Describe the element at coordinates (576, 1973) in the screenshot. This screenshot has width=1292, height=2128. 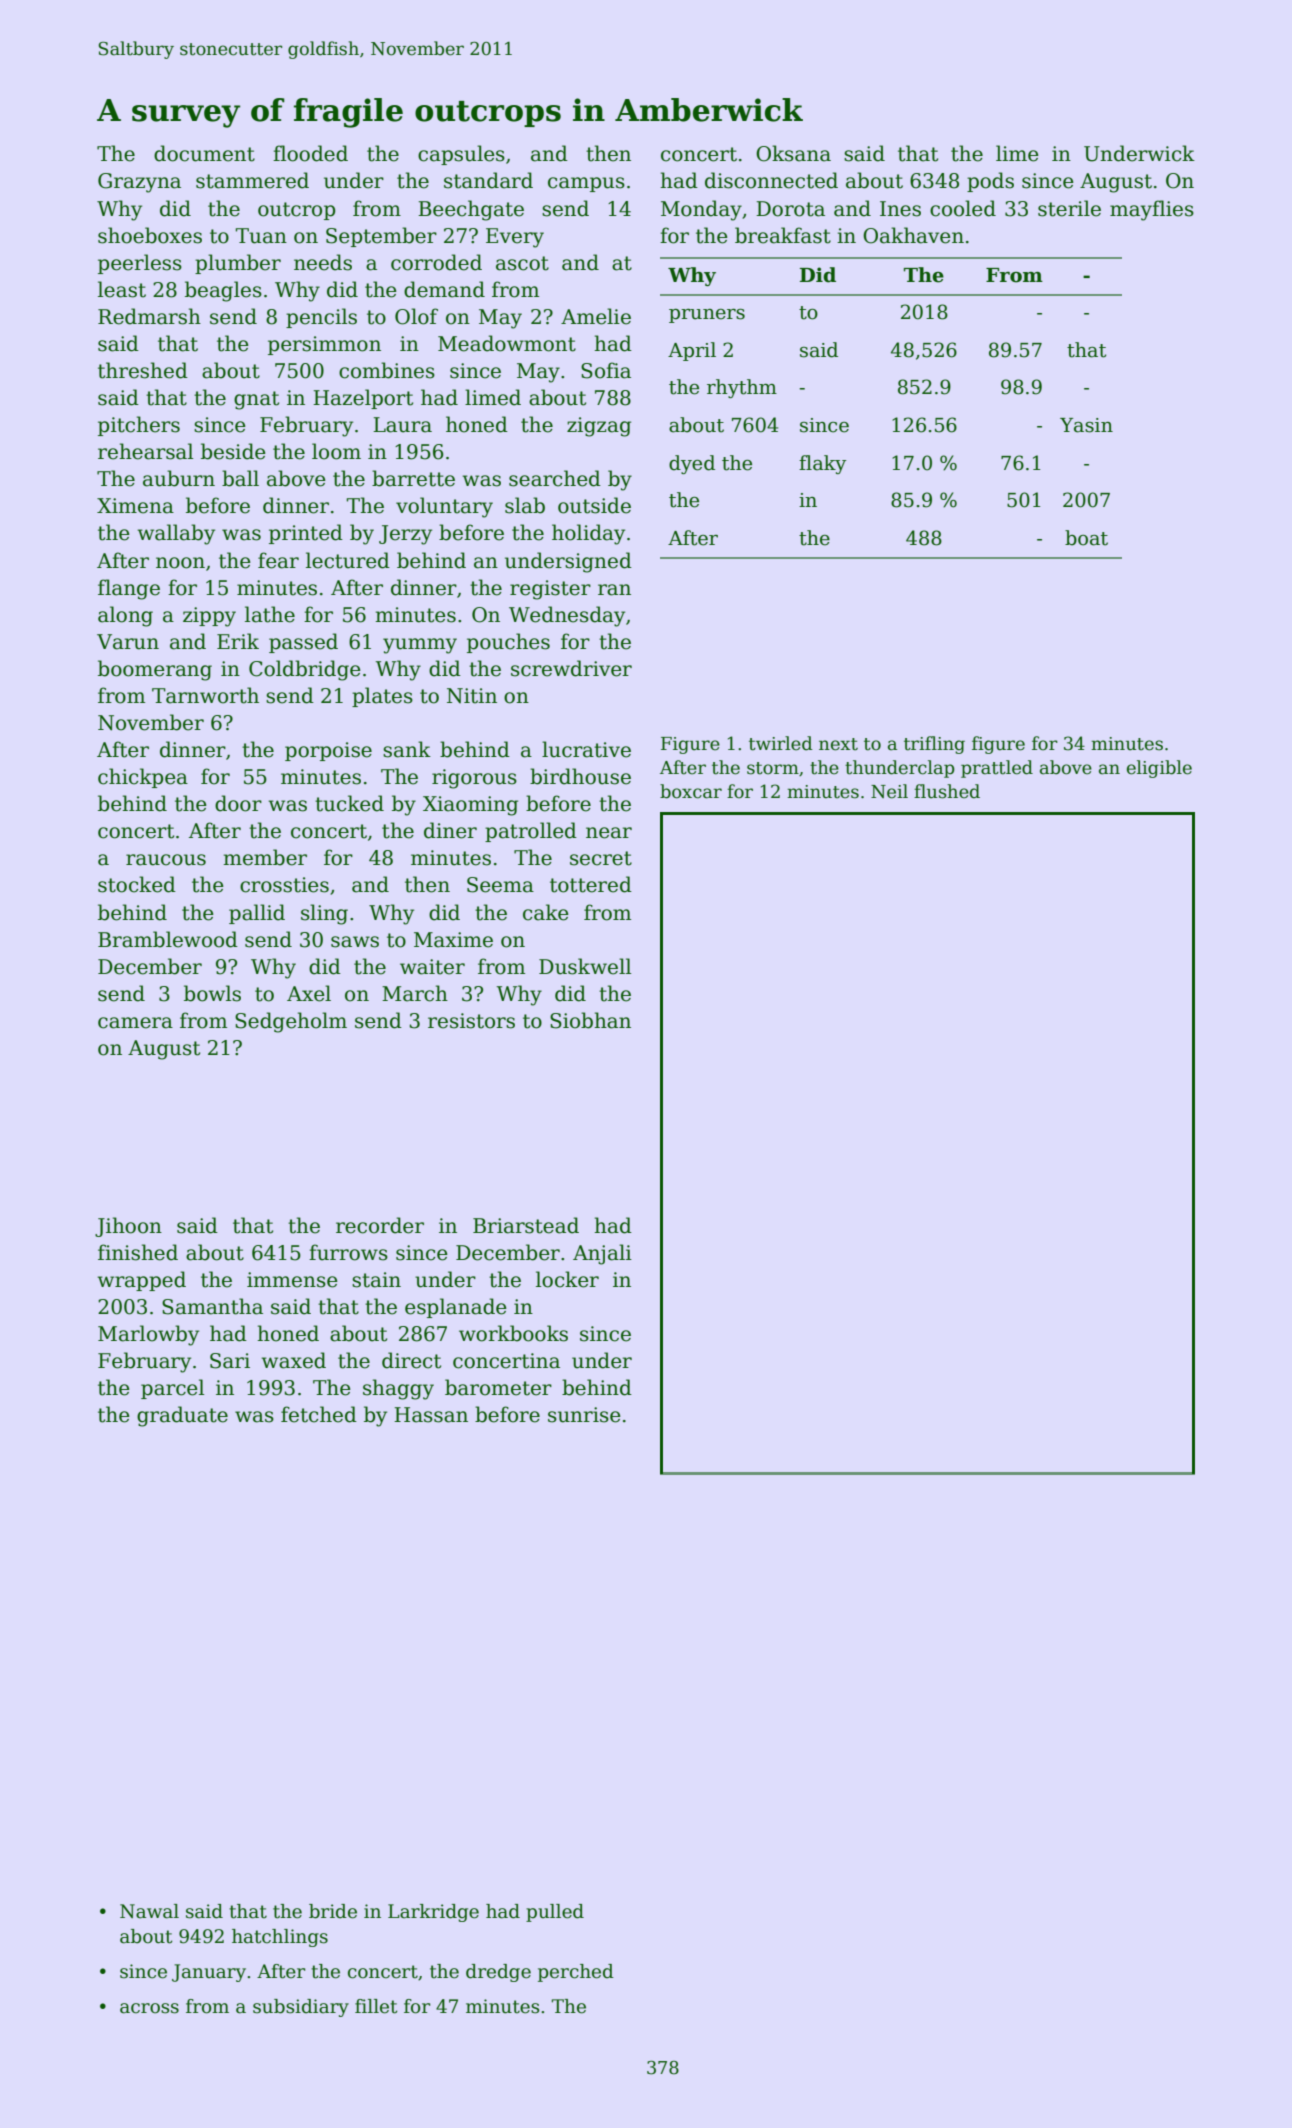
I see `perched` at that location.
